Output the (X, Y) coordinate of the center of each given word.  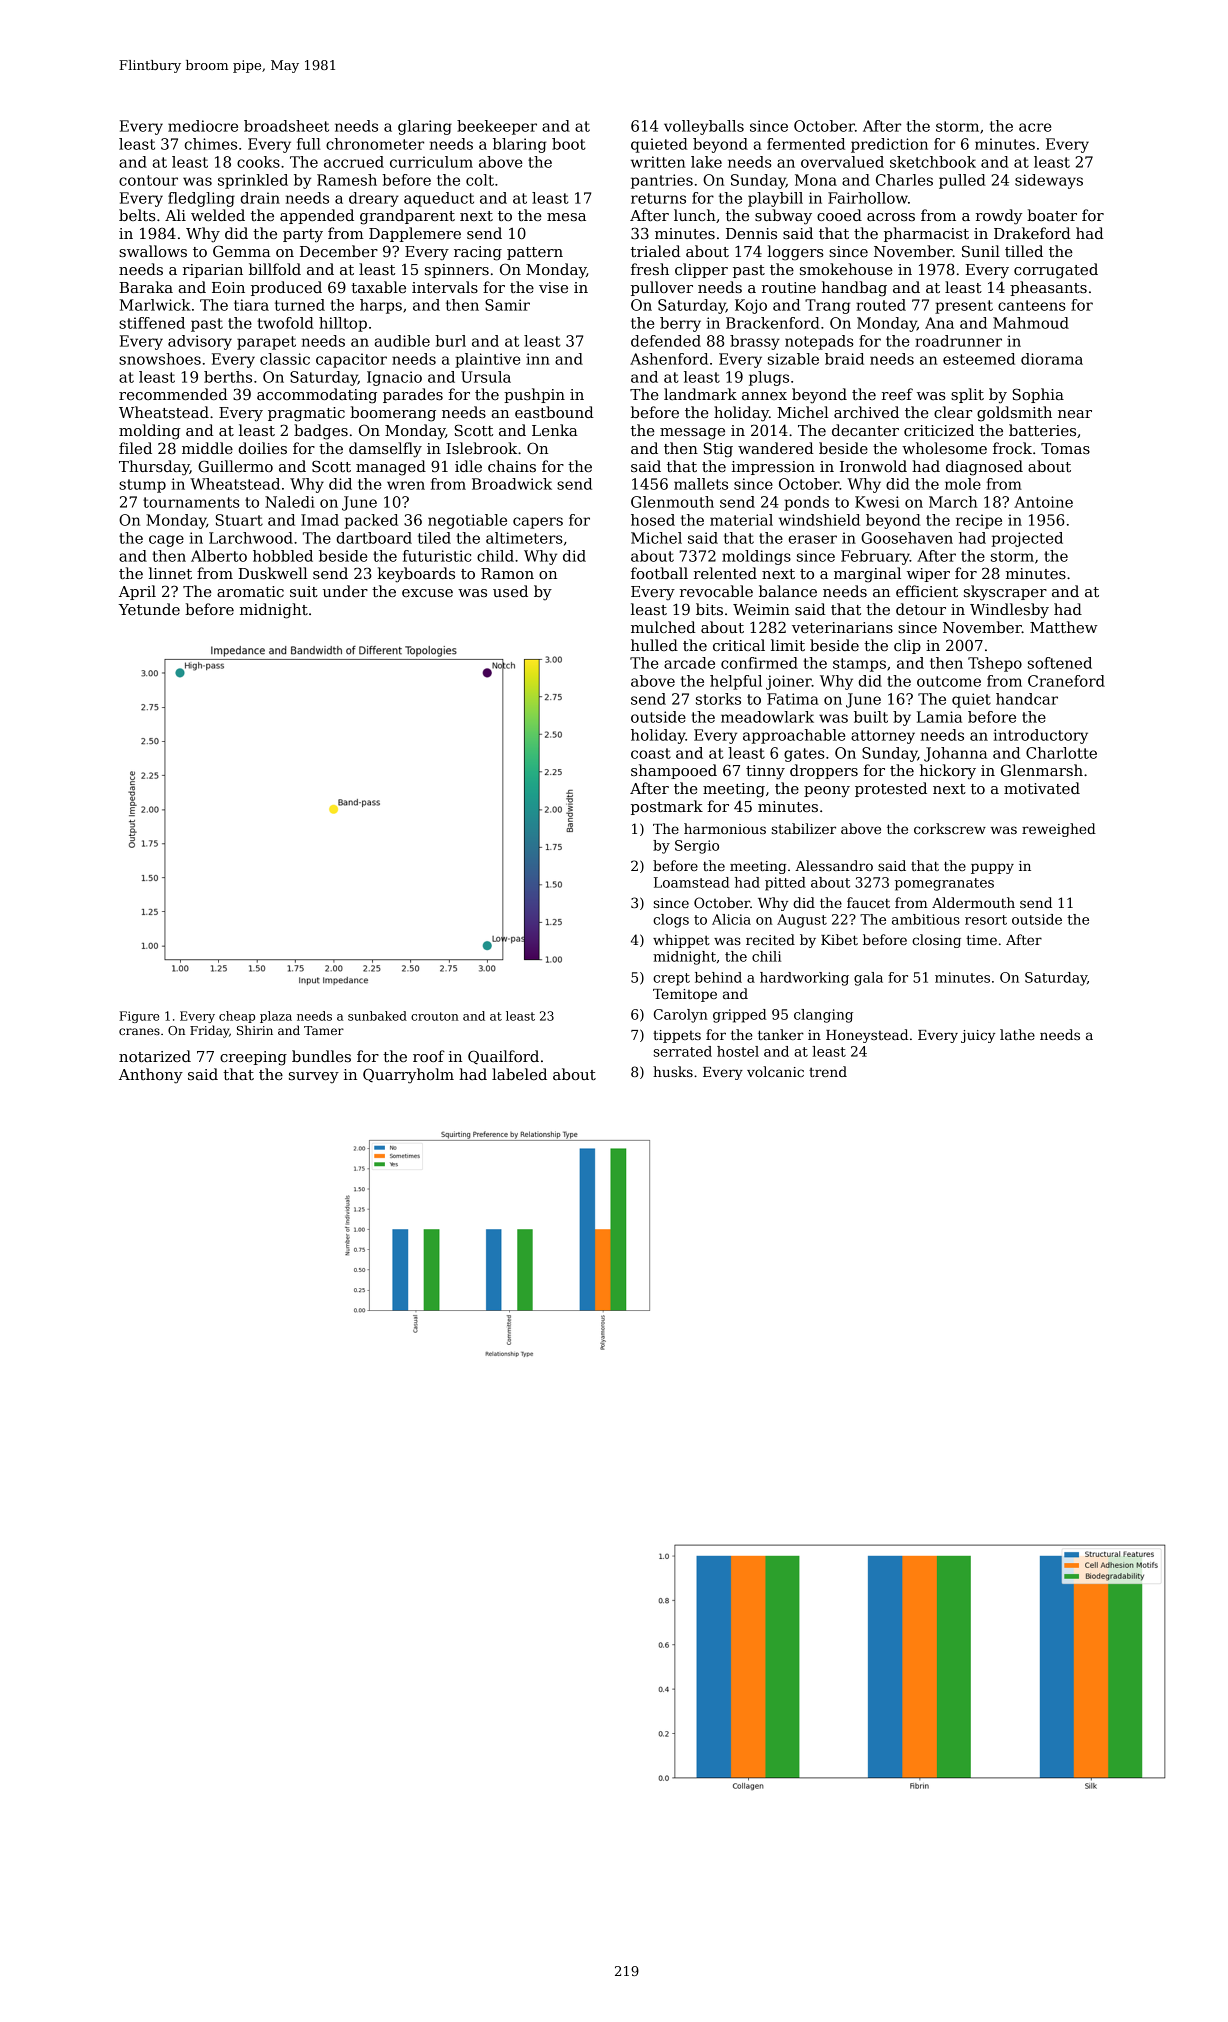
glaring (425, 127)
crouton (435, 1016)
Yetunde (149, 609)
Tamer (324, 1030)
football (659, 573)
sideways (1049, 181)
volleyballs (704, 127)
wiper (928, 575)
